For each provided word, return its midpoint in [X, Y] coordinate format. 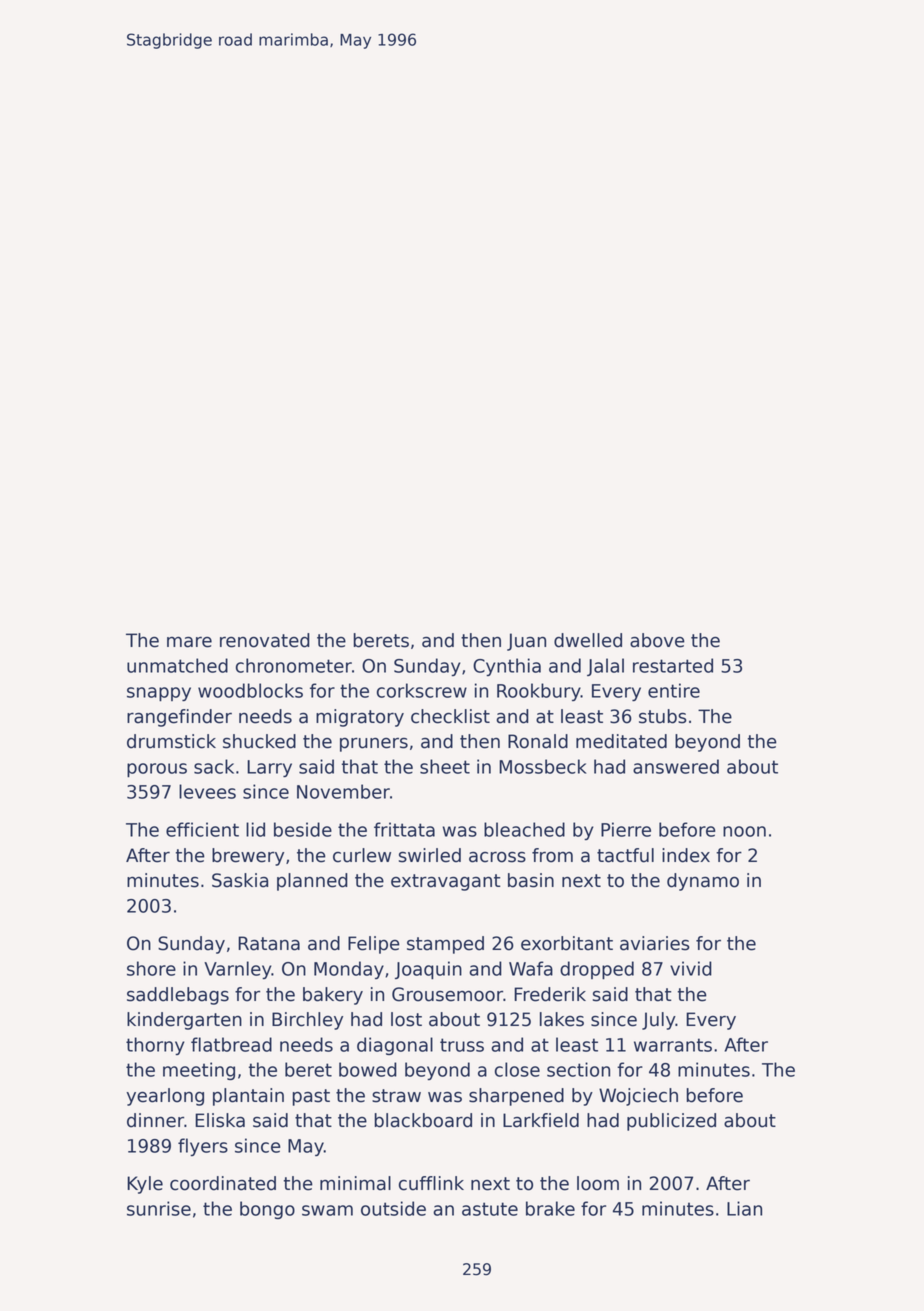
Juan [526, 642]
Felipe [374, 945]
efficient [202, 829]
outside [393, 1208]
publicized [671, 1122]
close [517, 1069]
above [657, 640]
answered [676, 766]
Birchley [307, 1021]
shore [151, 968]
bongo [267, 1210]
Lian [744, 1208]
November [343, 791]
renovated [265, 640]
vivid [691, 968]
